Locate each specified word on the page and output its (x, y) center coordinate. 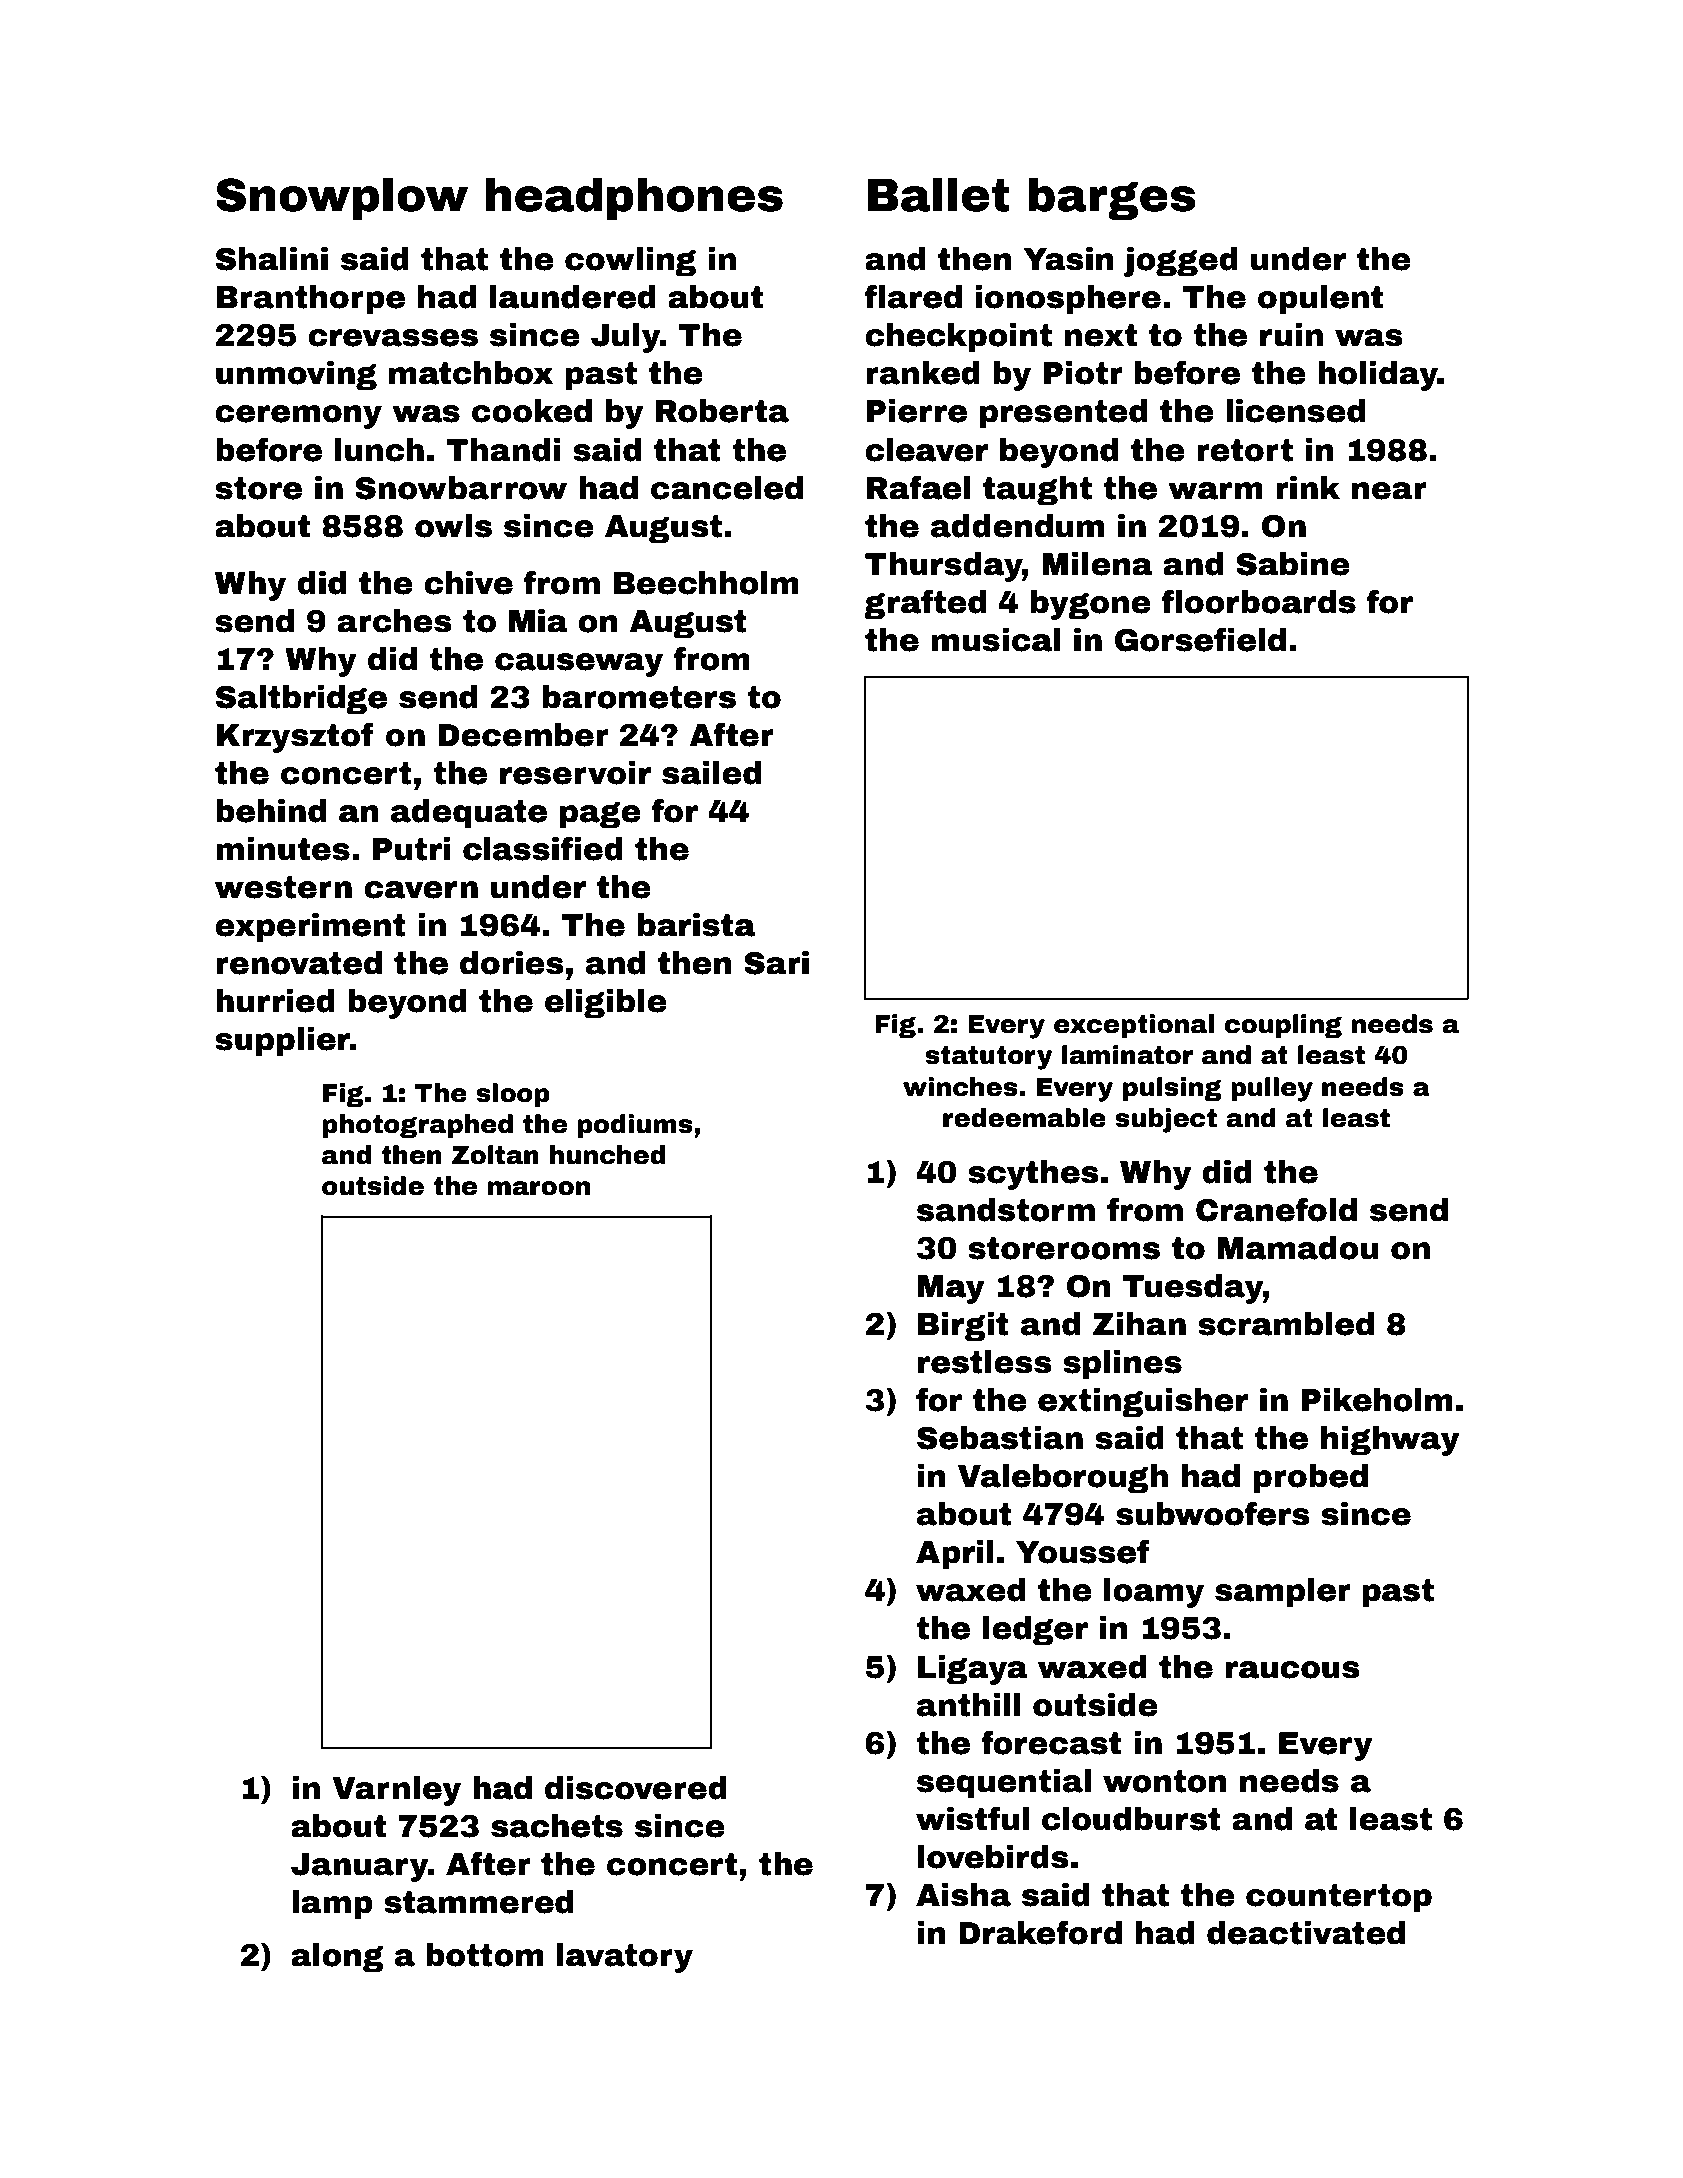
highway (1390, 1441)
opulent (1320, 300)
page (600, 815)
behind (271, 811)
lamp (332, 1905)
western (283, 887)
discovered (636, 1788)
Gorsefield (1200, 640)
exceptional (1134, 1026)
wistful (972, 1819)
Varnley (396, 1791)
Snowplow (342, 199)
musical (996, 640)
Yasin (1068, 259)
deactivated (1306, 1933)
